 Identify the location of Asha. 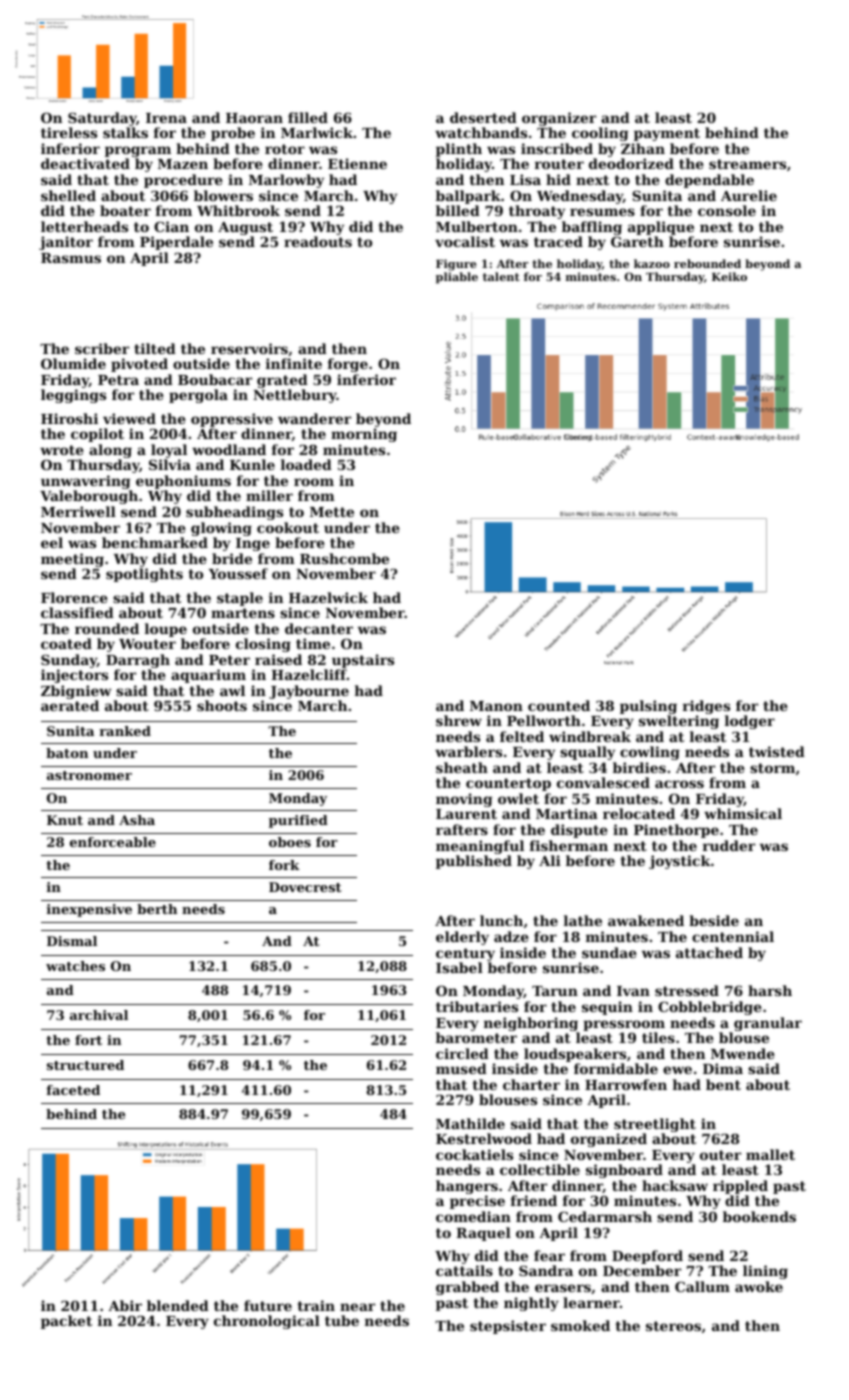
(137, 820).
